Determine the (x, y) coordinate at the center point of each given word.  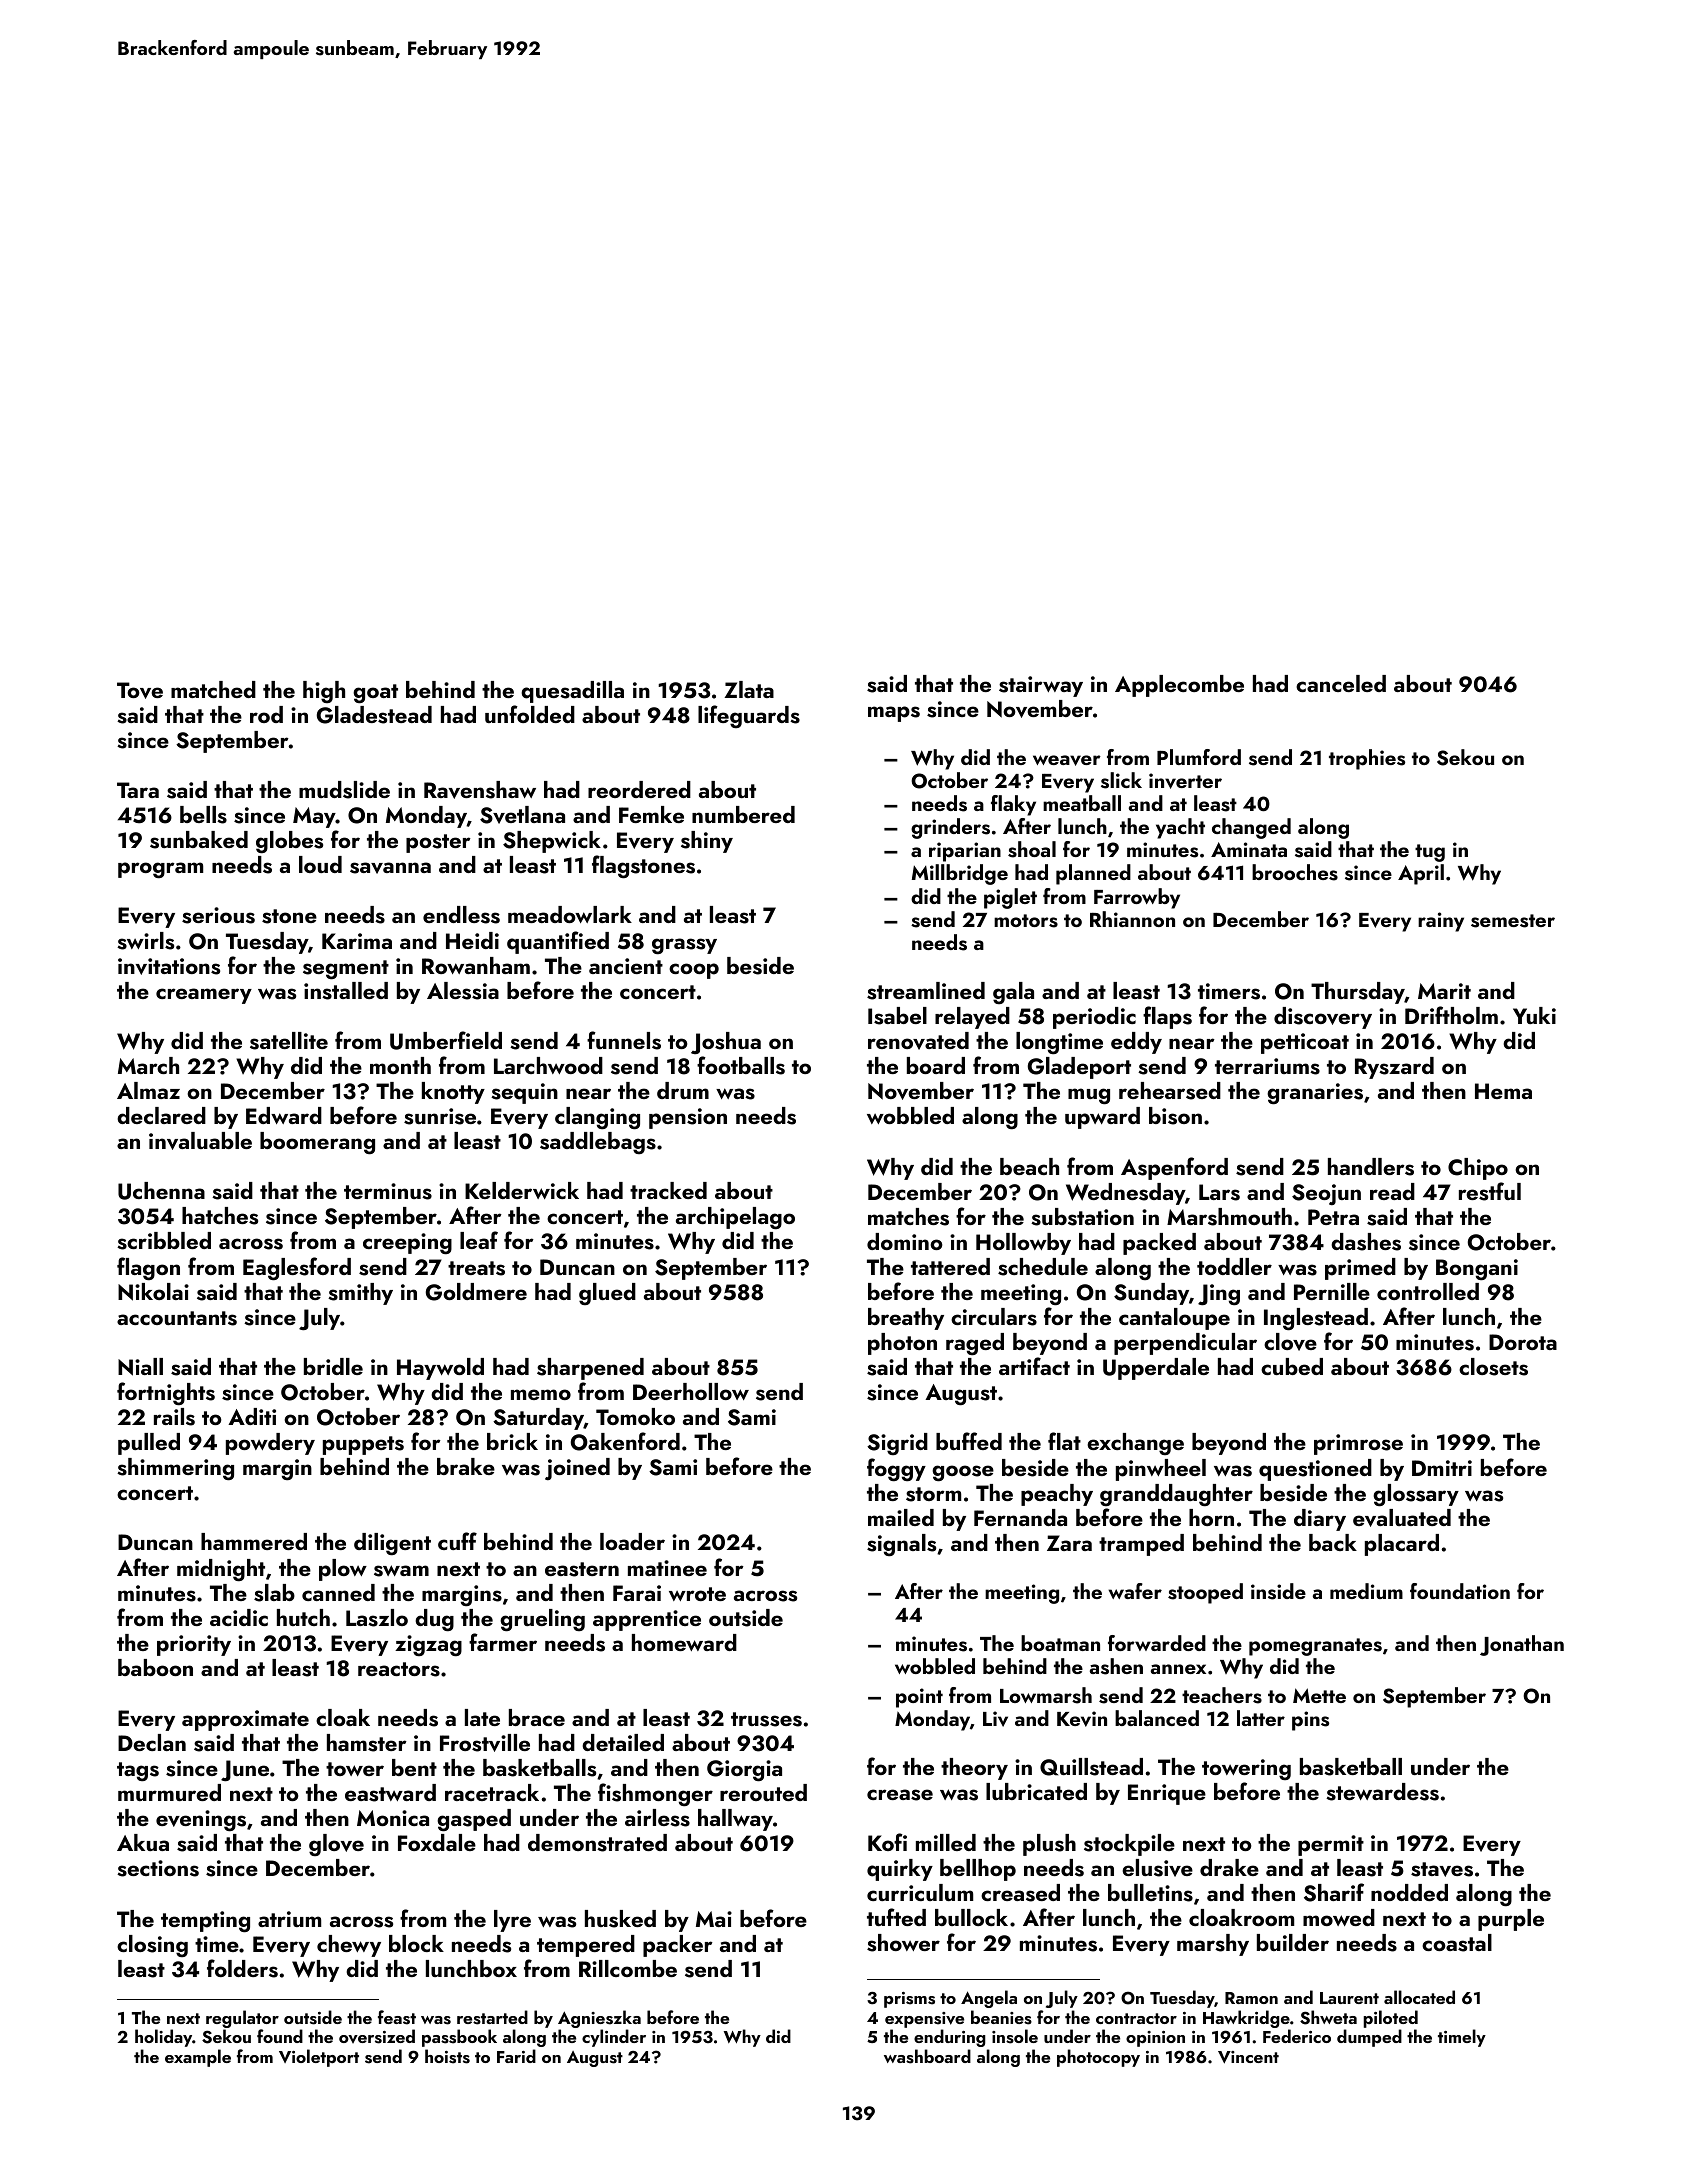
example (198, 2058)
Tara (138, 790)
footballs (741, 1065)
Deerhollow (691, 1391)
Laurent (1349, 1998)
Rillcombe (628, 1968)
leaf (479, 1240)
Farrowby (1137, 898)
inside (1278, 1591)
